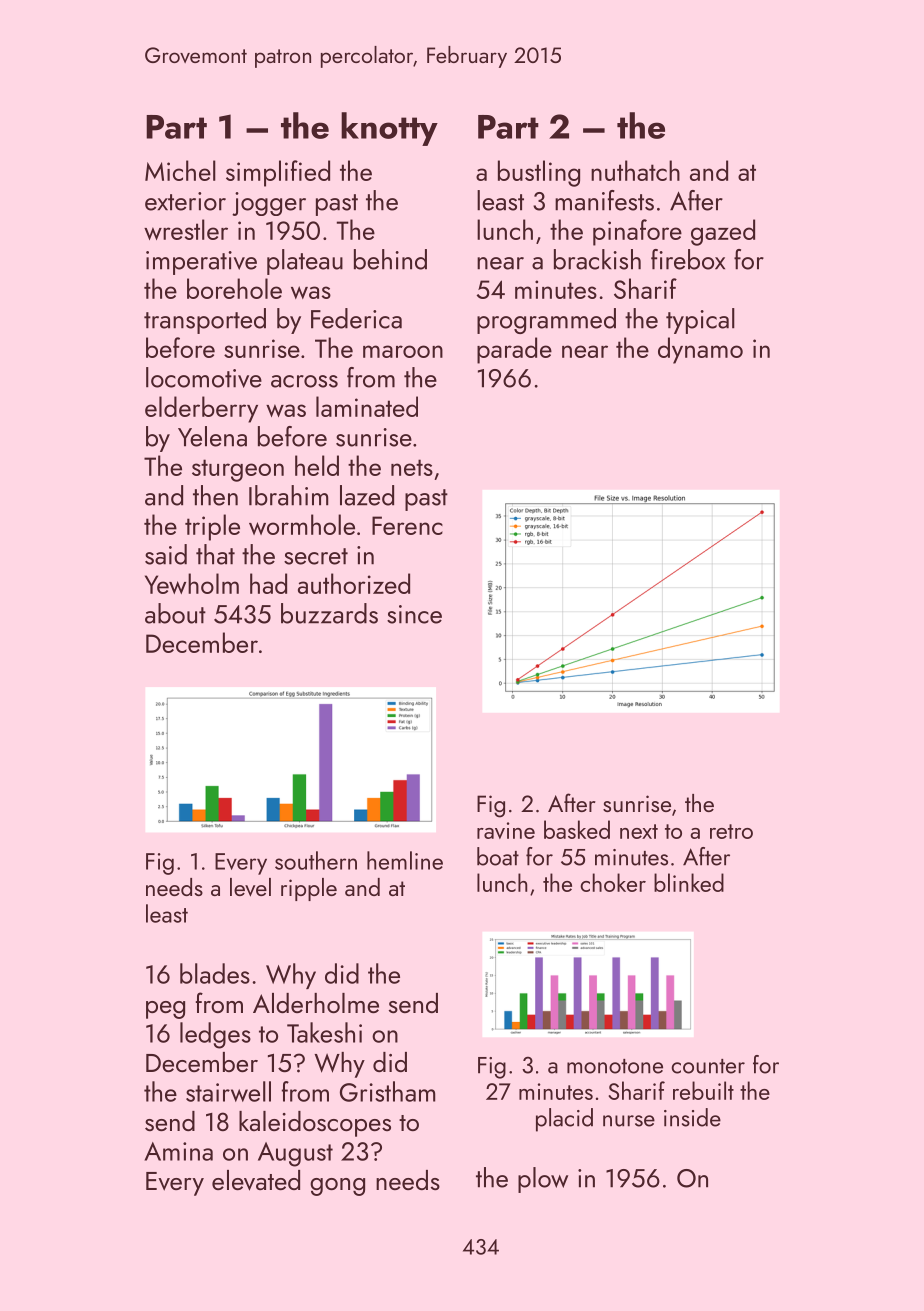  Describe the element at coordinates (387, 1091) in the screenshot. I see `Gristham` at that location.
